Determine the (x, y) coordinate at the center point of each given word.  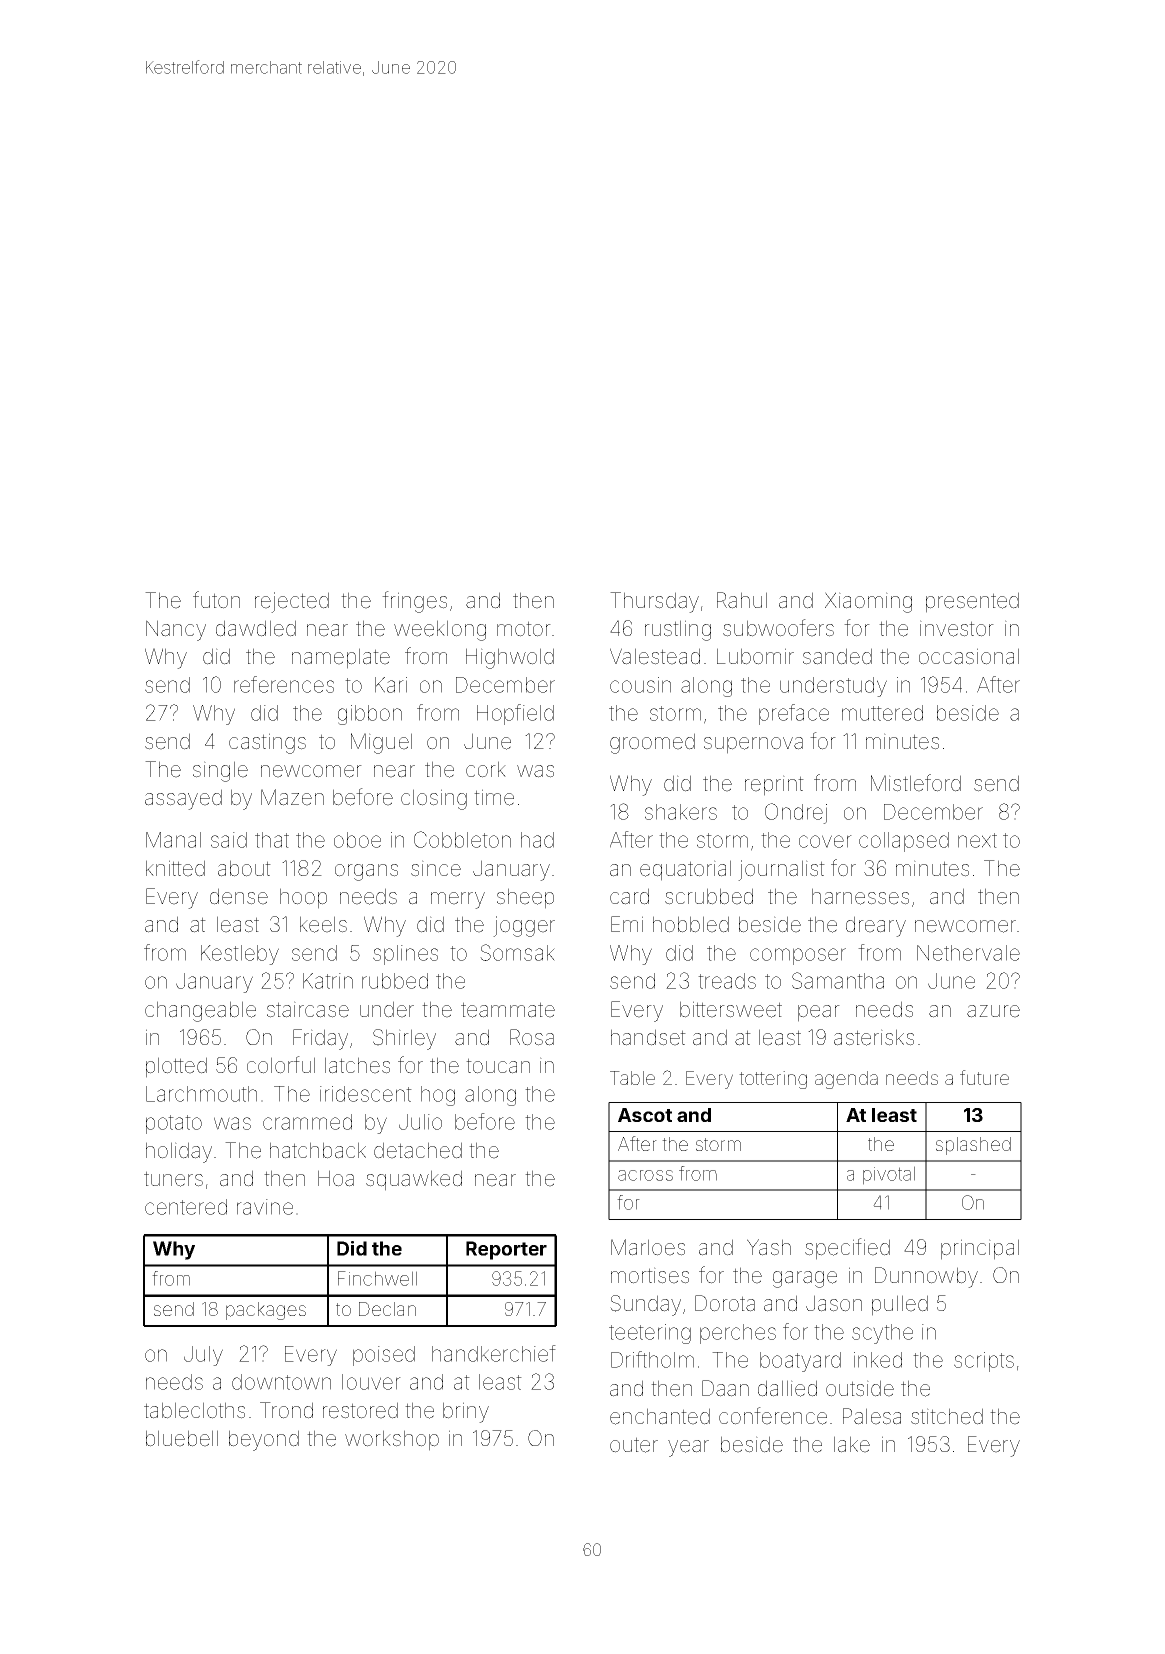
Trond (286, 1410)
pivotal (889, 1175)
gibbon (370, 715)
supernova (753, 745)
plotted (176, 1067)
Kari (391, 685)
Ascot (645, 1115)
